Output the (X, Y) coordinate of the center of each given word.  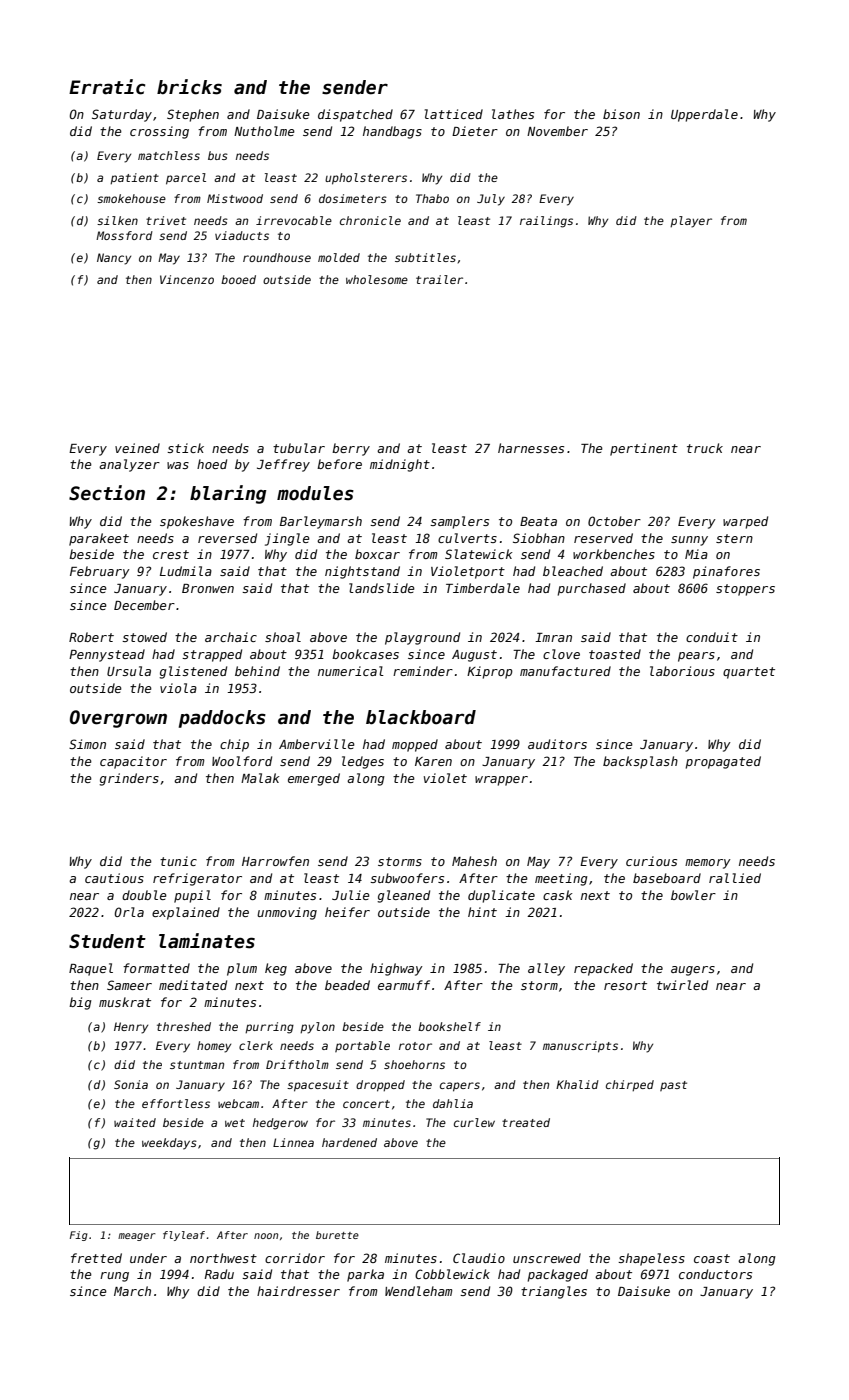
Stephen (193, 115)
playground (422, 638)
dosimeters (353, 198)
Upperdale (704, 115)
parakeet (99, 539)
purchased (592, 589)
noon (266, 1236)
